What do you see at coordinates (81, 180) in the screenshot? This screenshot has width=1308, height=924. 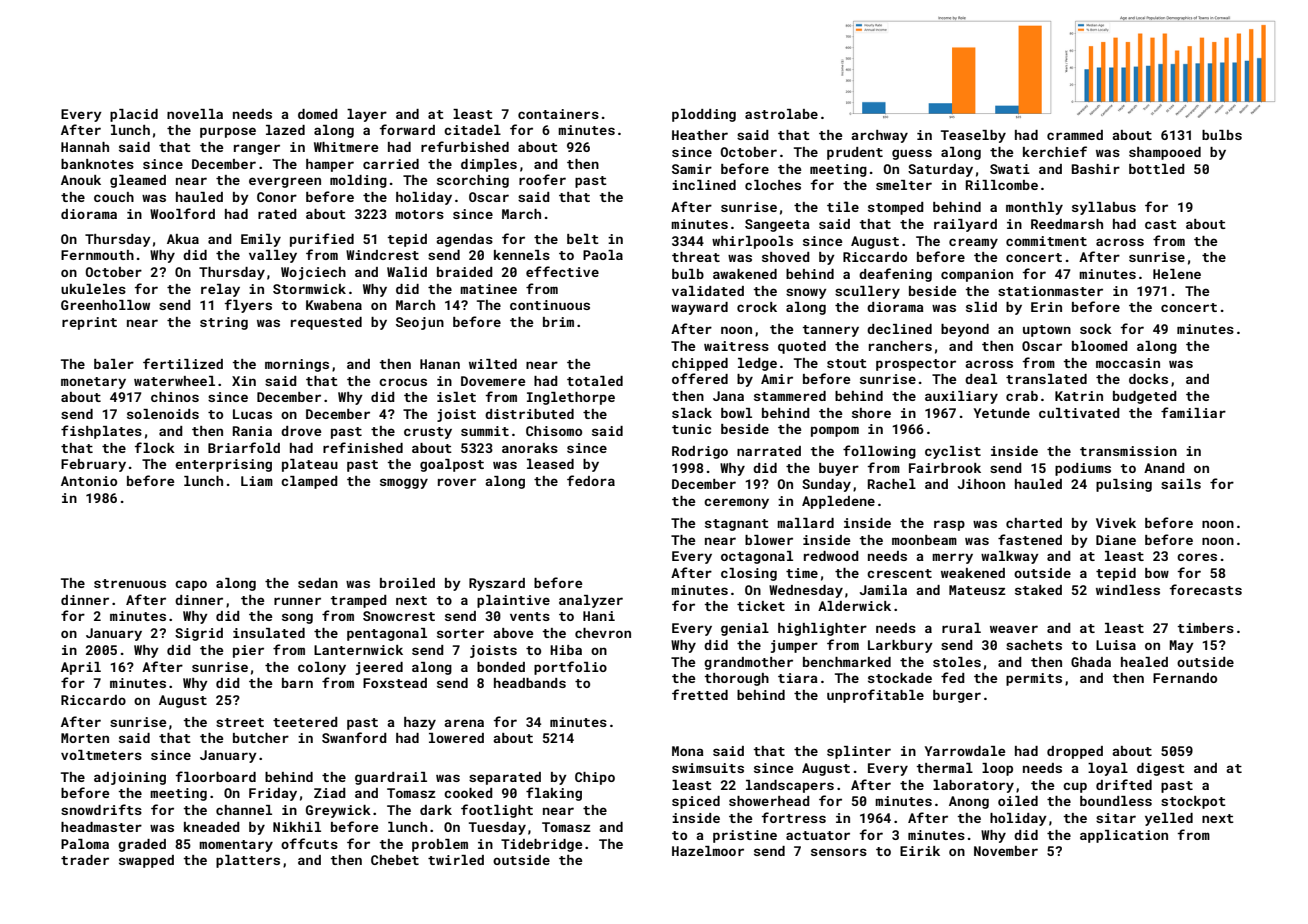 I see `Anouk` at bounding box center [81, 180].
